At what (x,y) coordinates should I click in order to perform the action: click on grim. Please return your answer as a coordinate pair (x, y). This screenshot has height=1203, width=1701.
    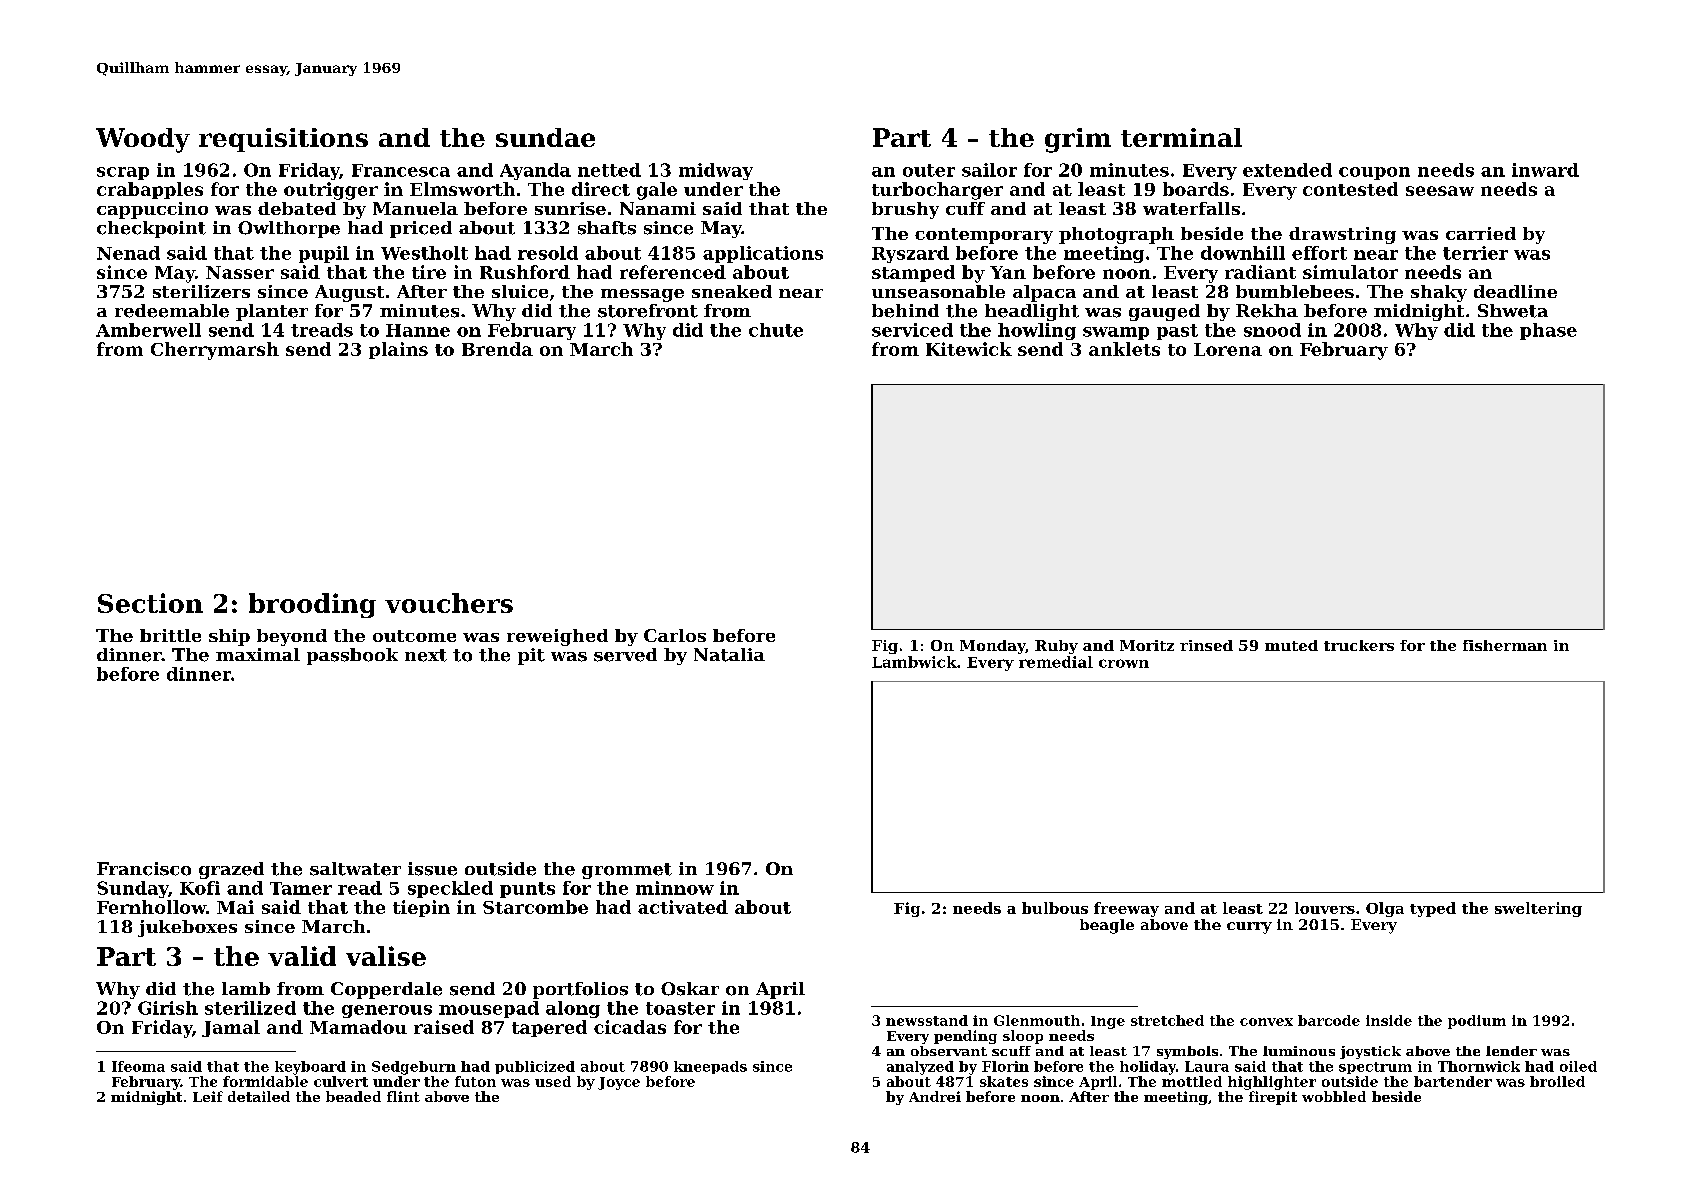
    Looking at the image, I should click on (1078, 140).
